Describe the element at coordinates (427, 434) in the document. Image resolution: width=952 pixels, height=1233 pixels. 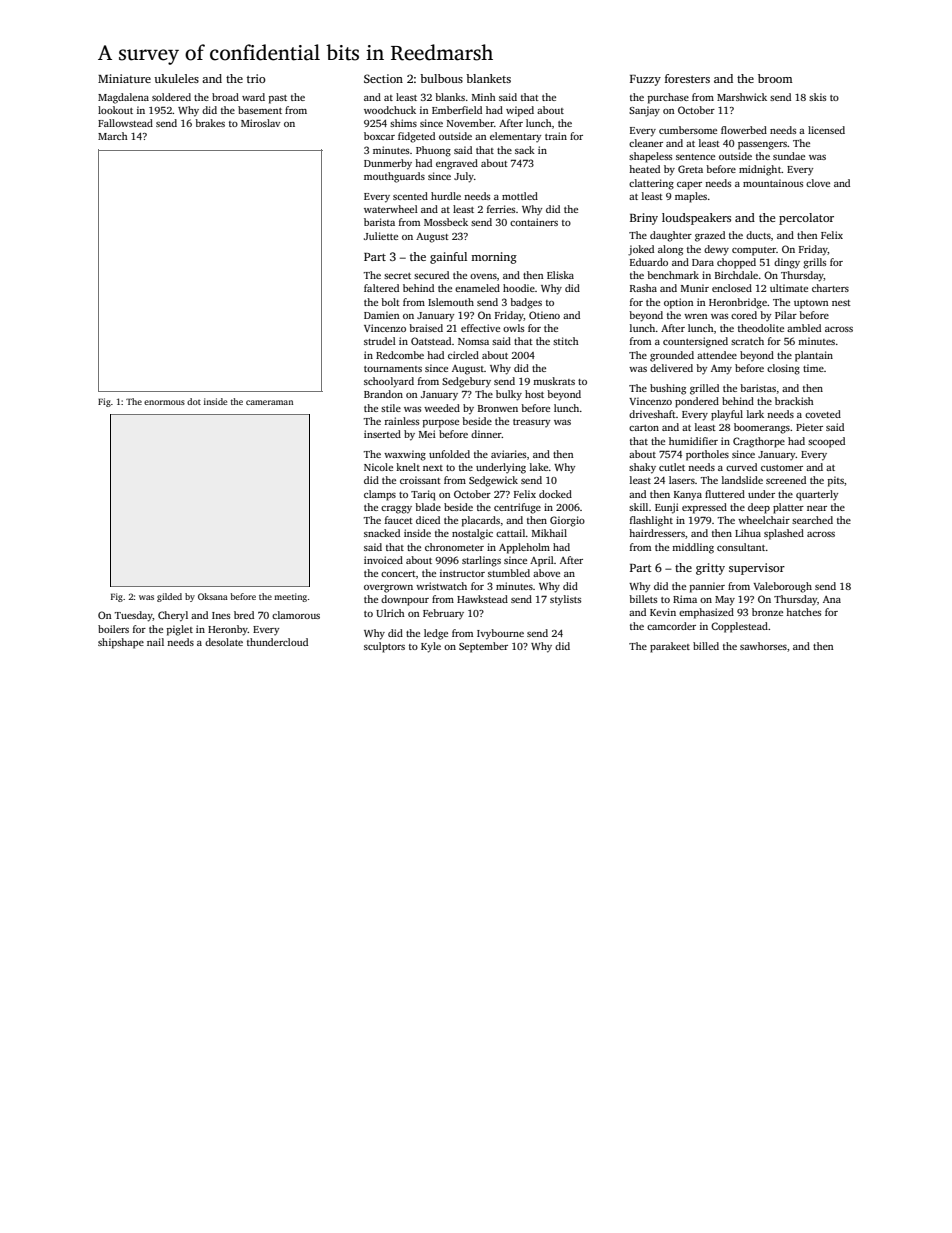
I see `Mei` at that location.
